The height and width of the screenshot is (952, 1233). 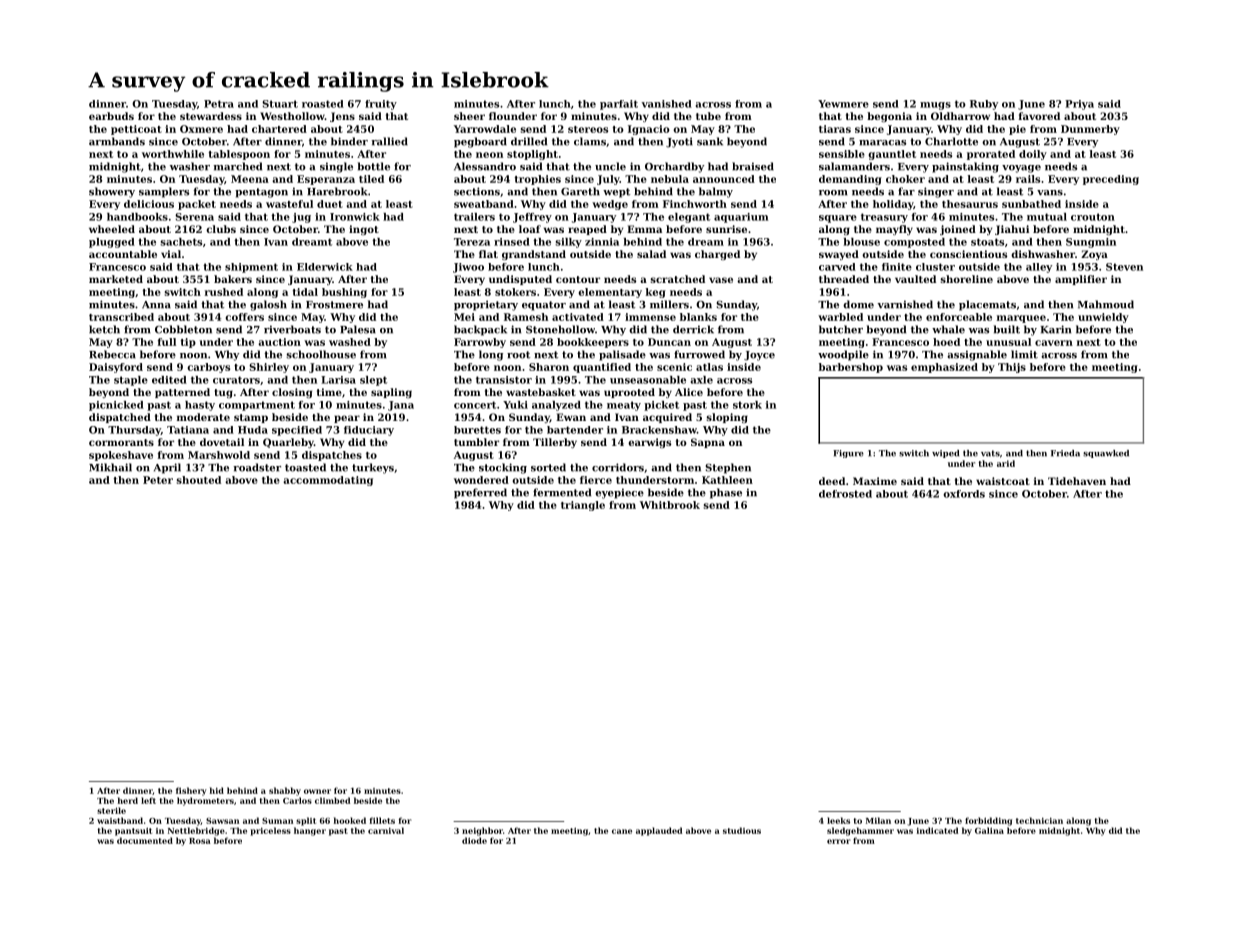 I want to click on cavern, so click(x=1054, y=343).
